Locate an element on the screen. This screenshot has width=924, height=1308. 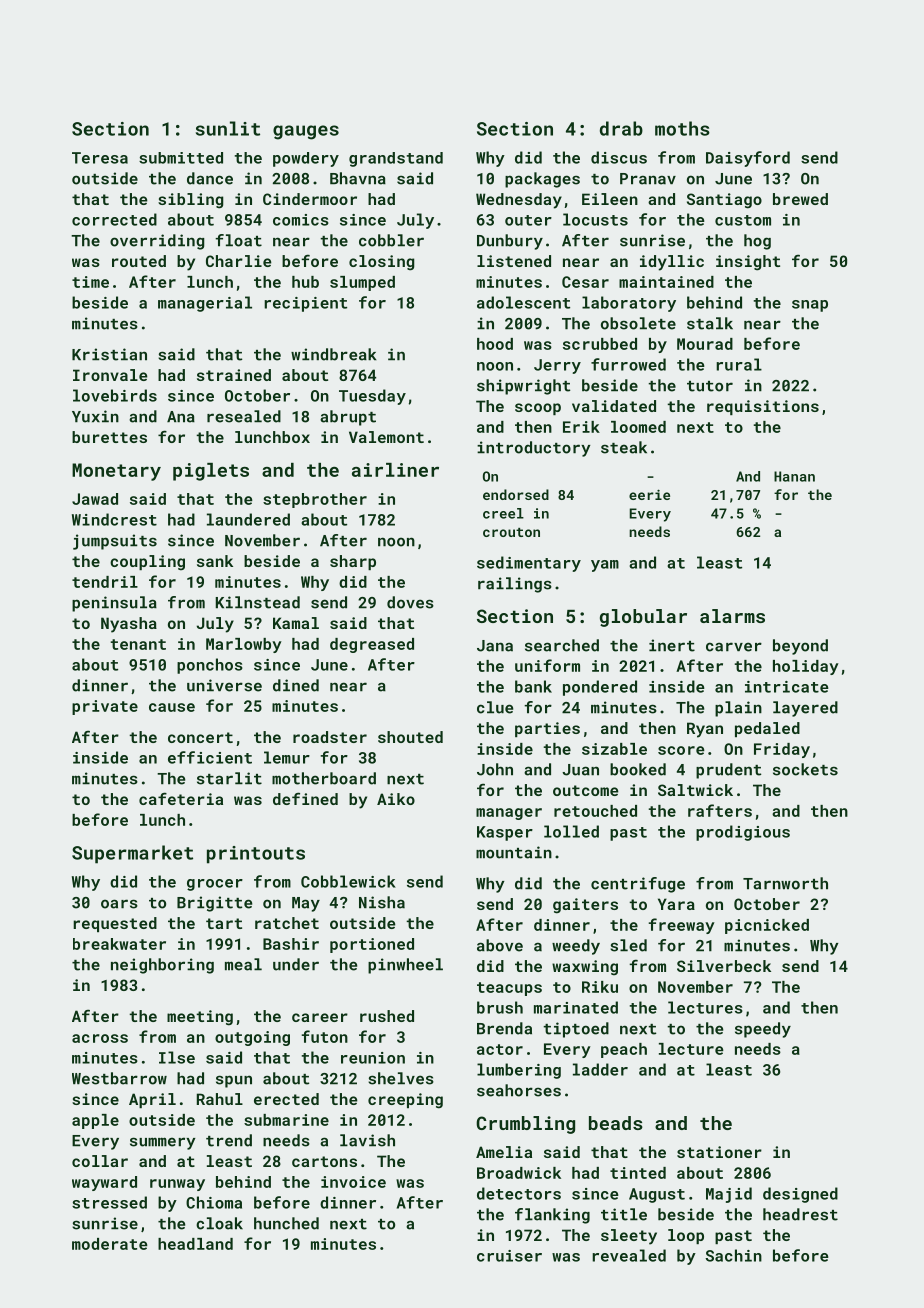
moths is located at coordinates (682, 128).
